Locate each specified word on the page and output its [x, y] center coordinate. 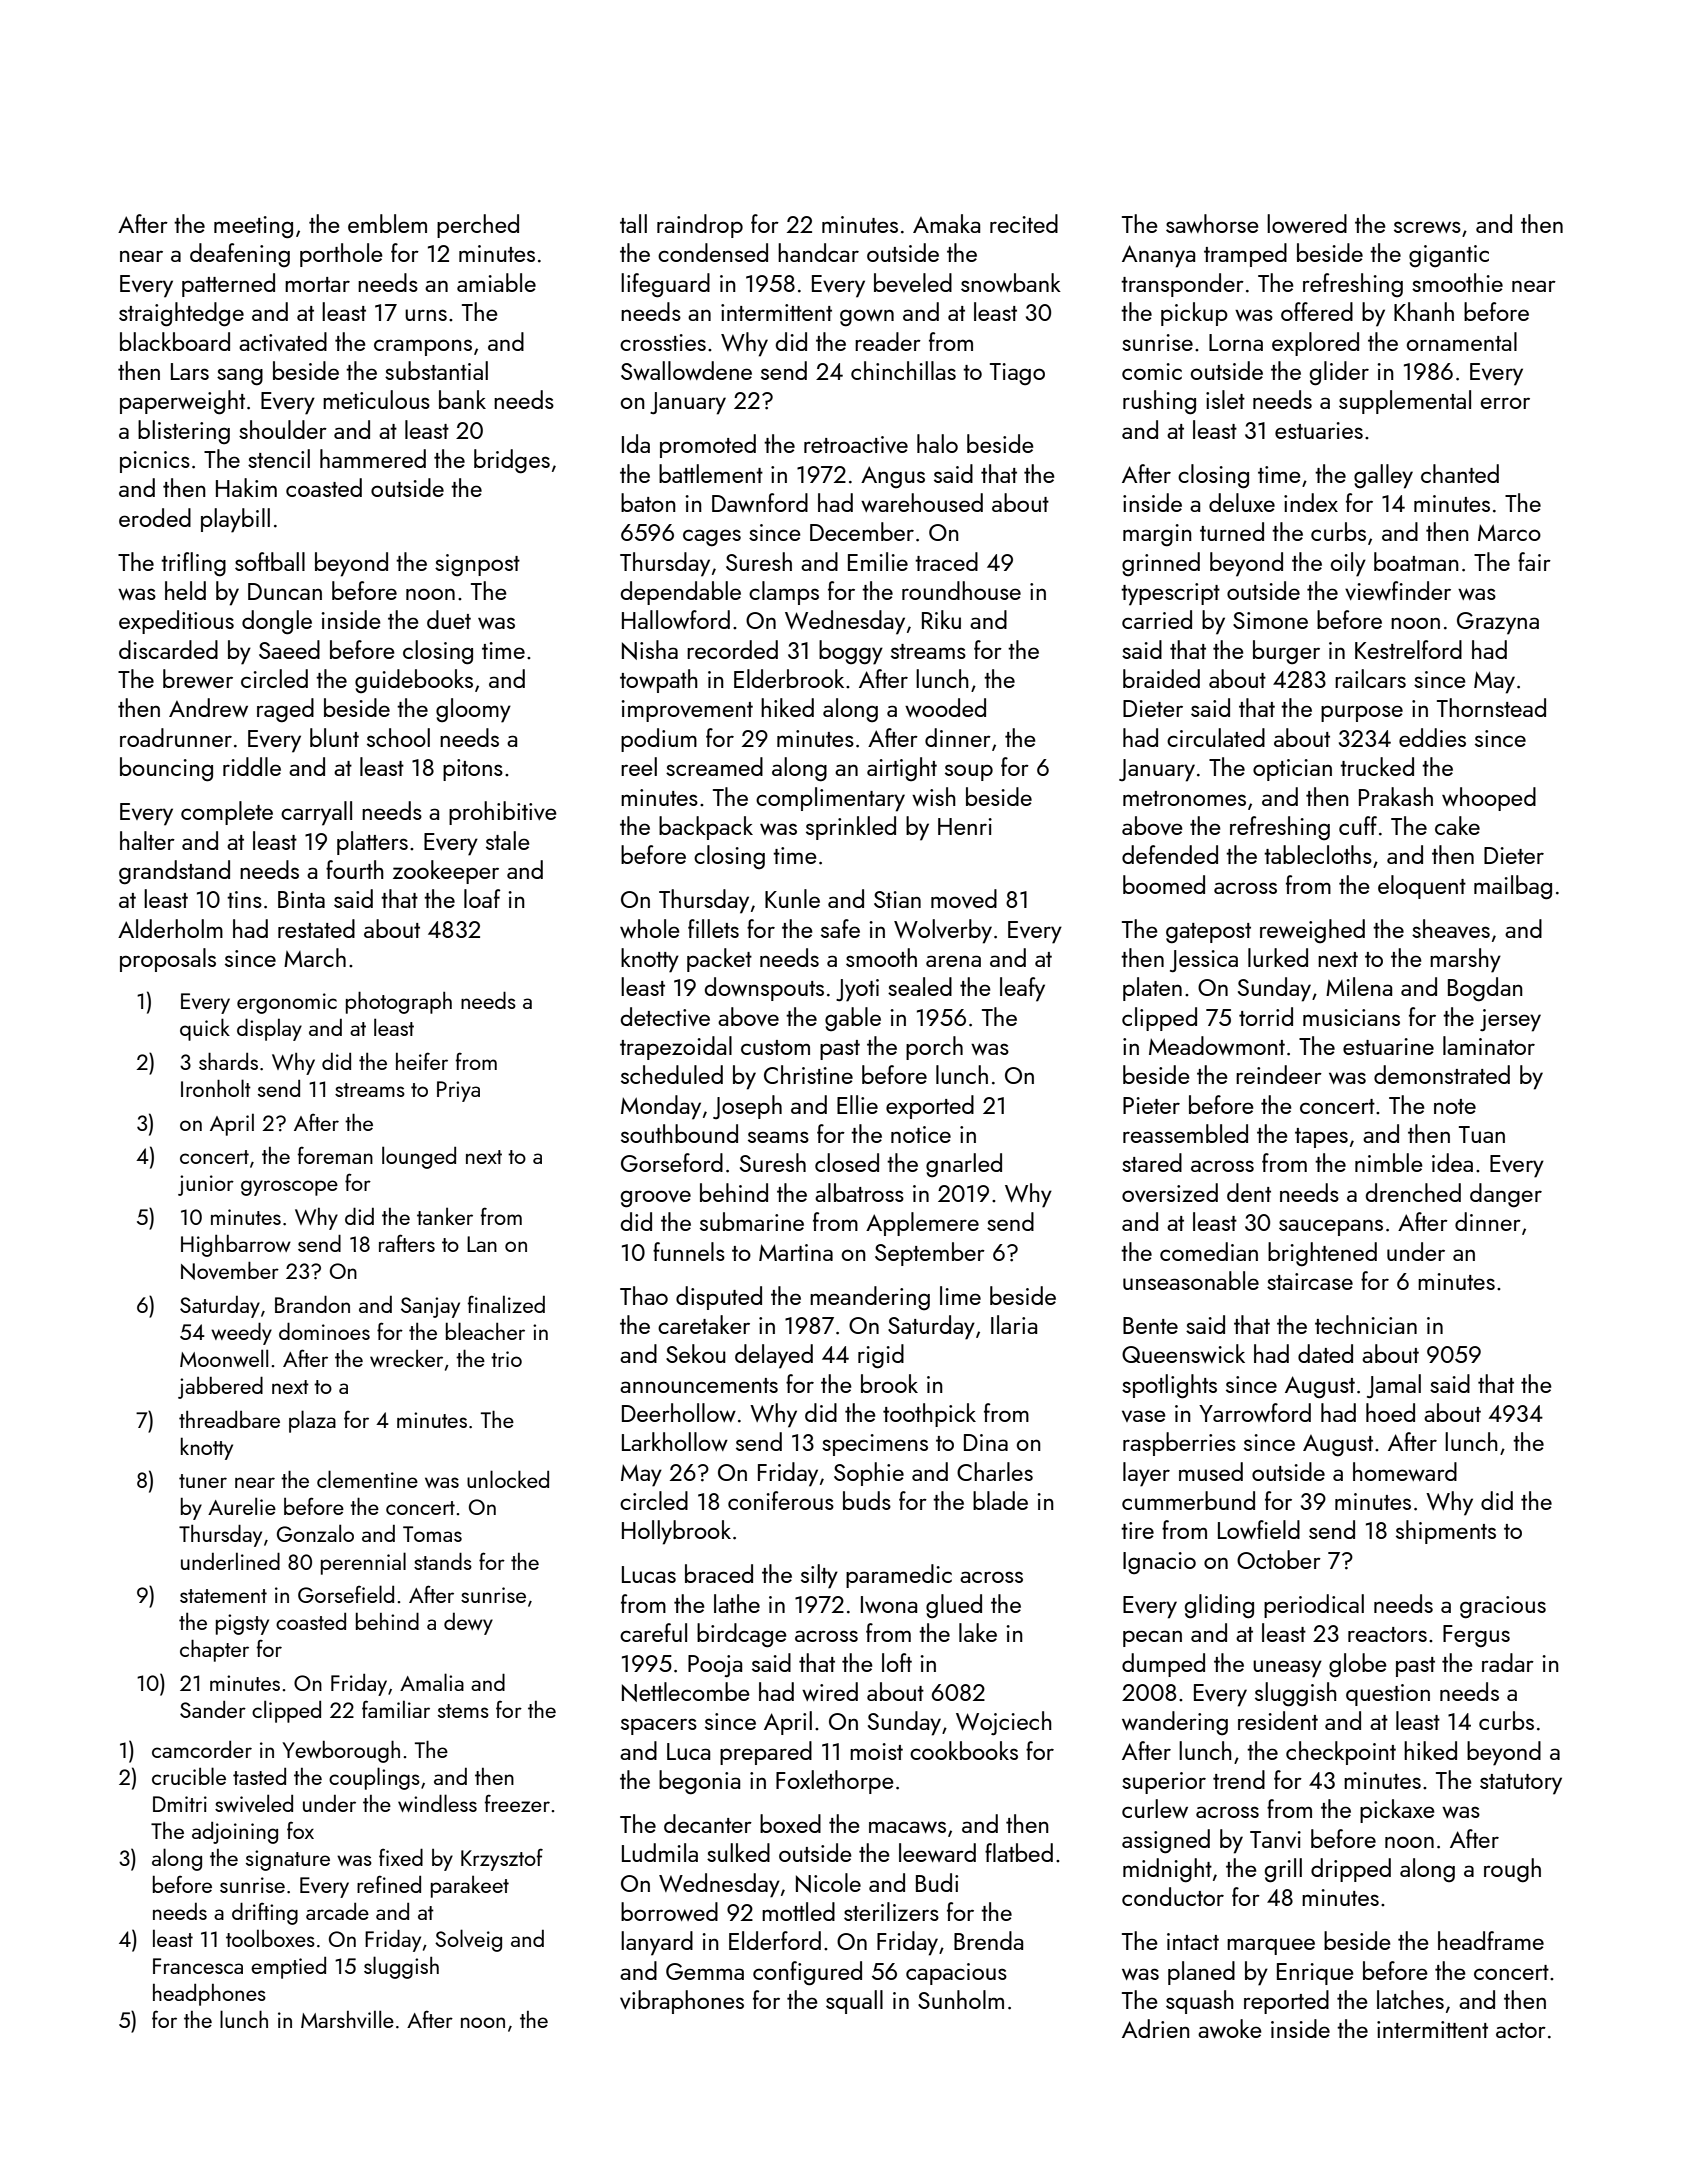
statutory [1521, 1784]
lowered [1307, 223]
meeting [253, 227]
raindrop [700, 226]
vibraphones [682, 2002]
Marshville [347, 2019]
